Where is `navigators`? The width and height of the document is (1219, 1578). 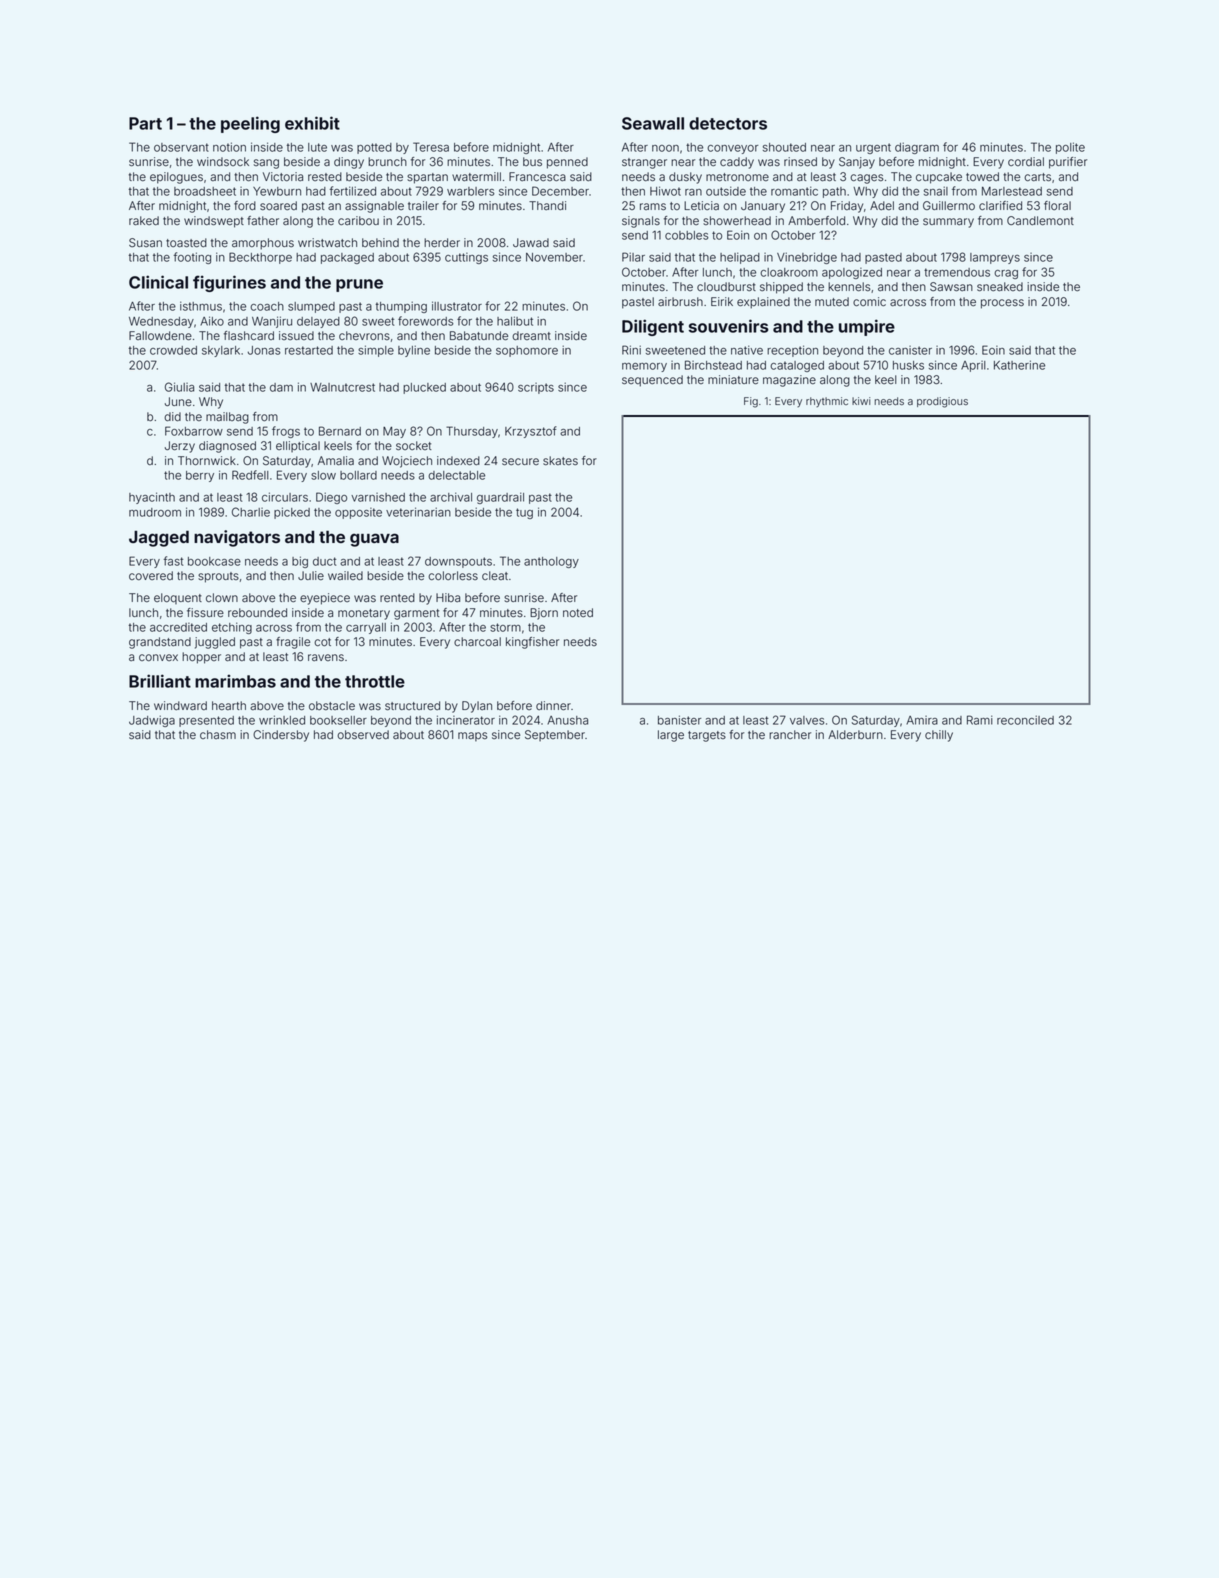 navigators is located at coordinates (237, 538).
